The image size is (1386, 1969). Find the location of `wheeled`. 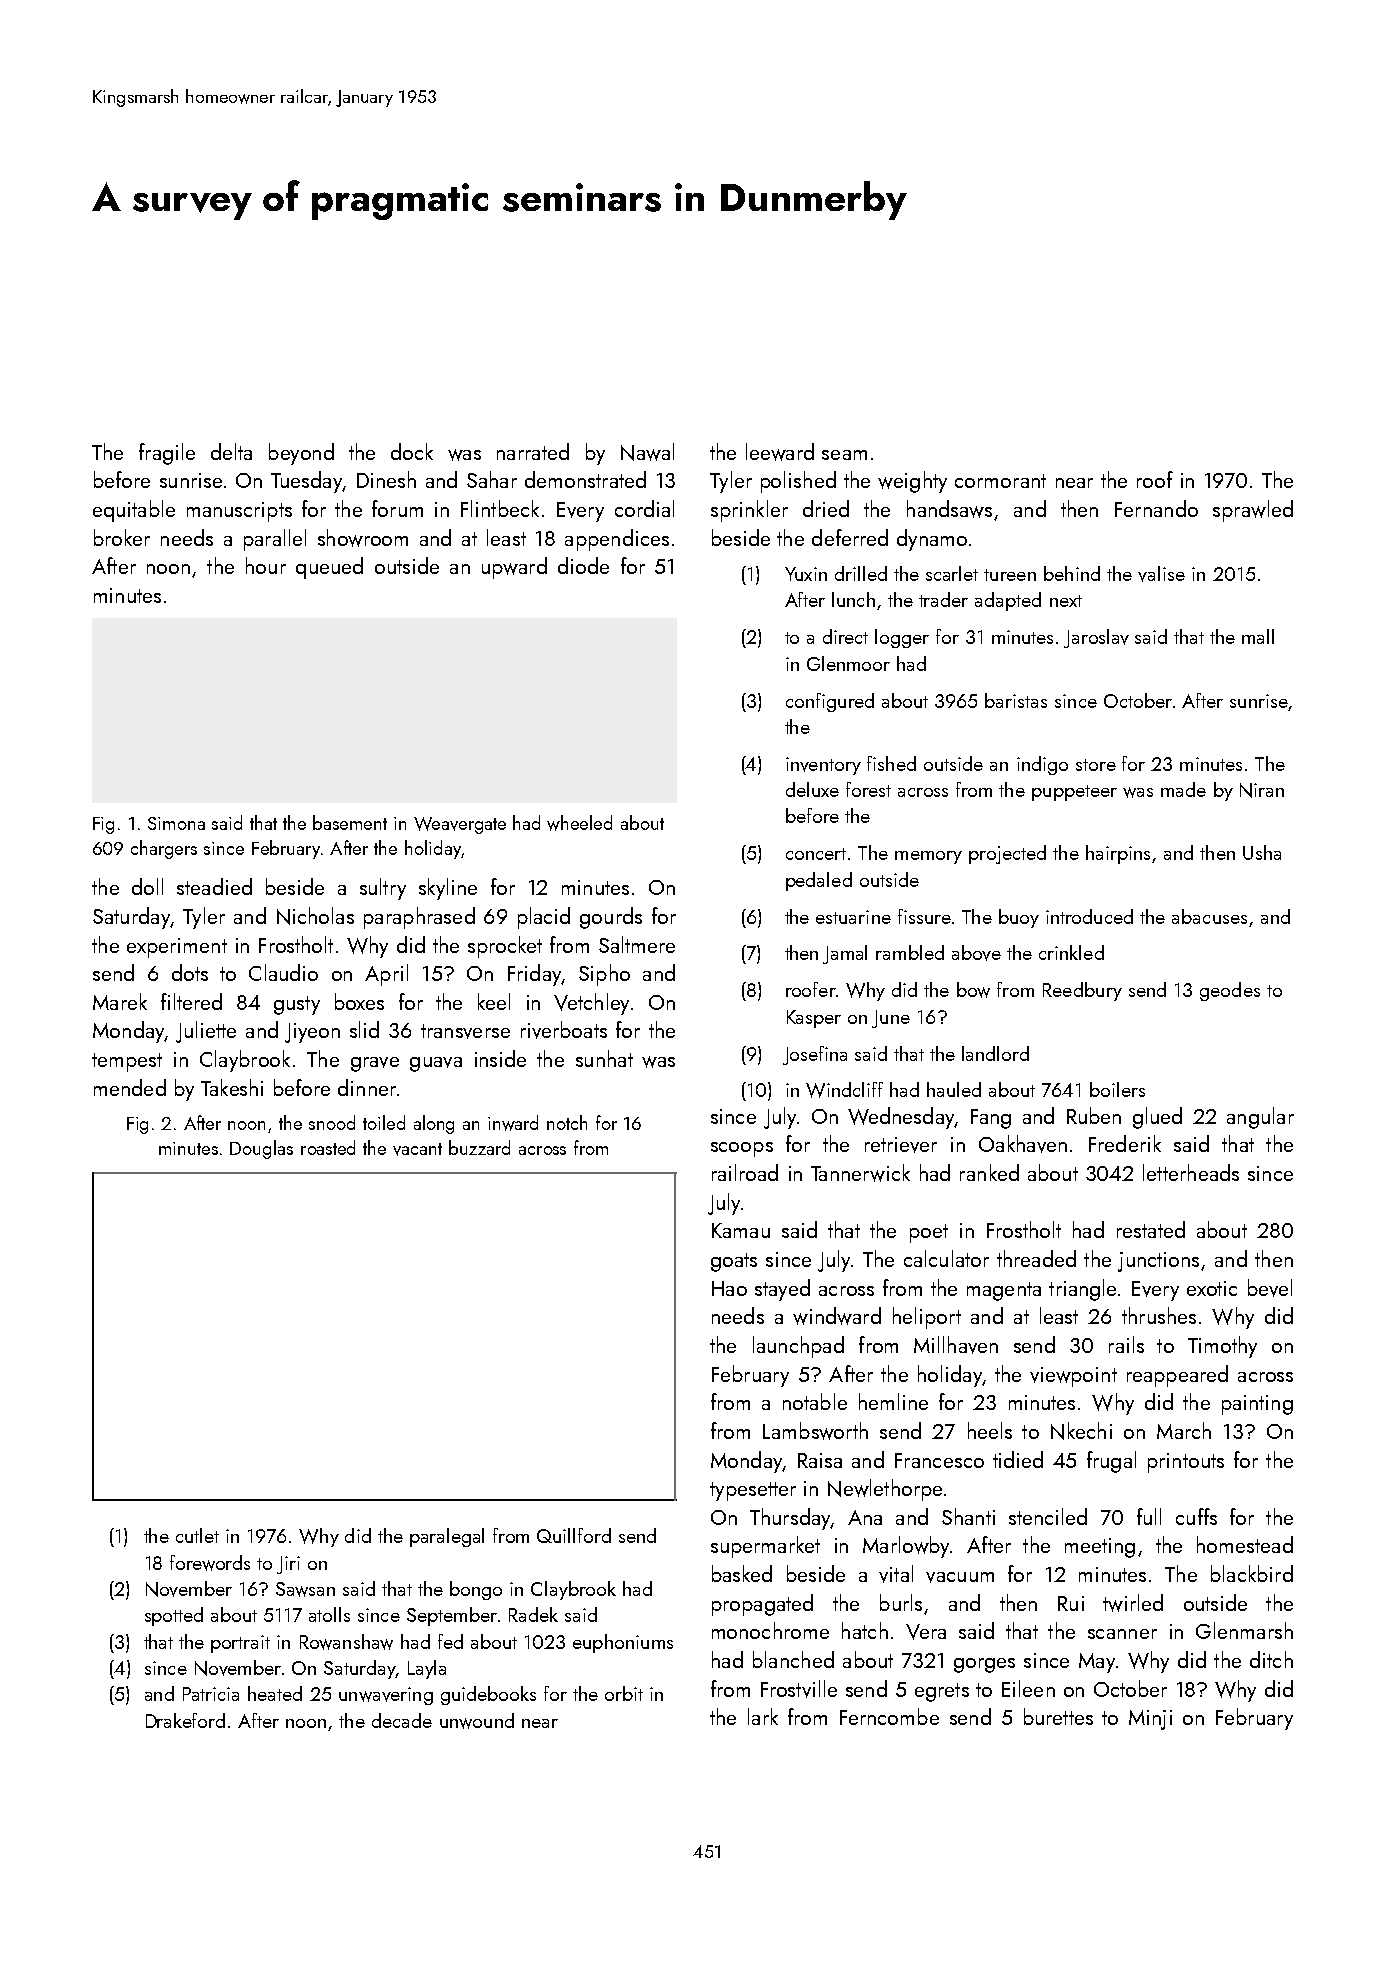

wheeled is located at coordinates (579, 823).
